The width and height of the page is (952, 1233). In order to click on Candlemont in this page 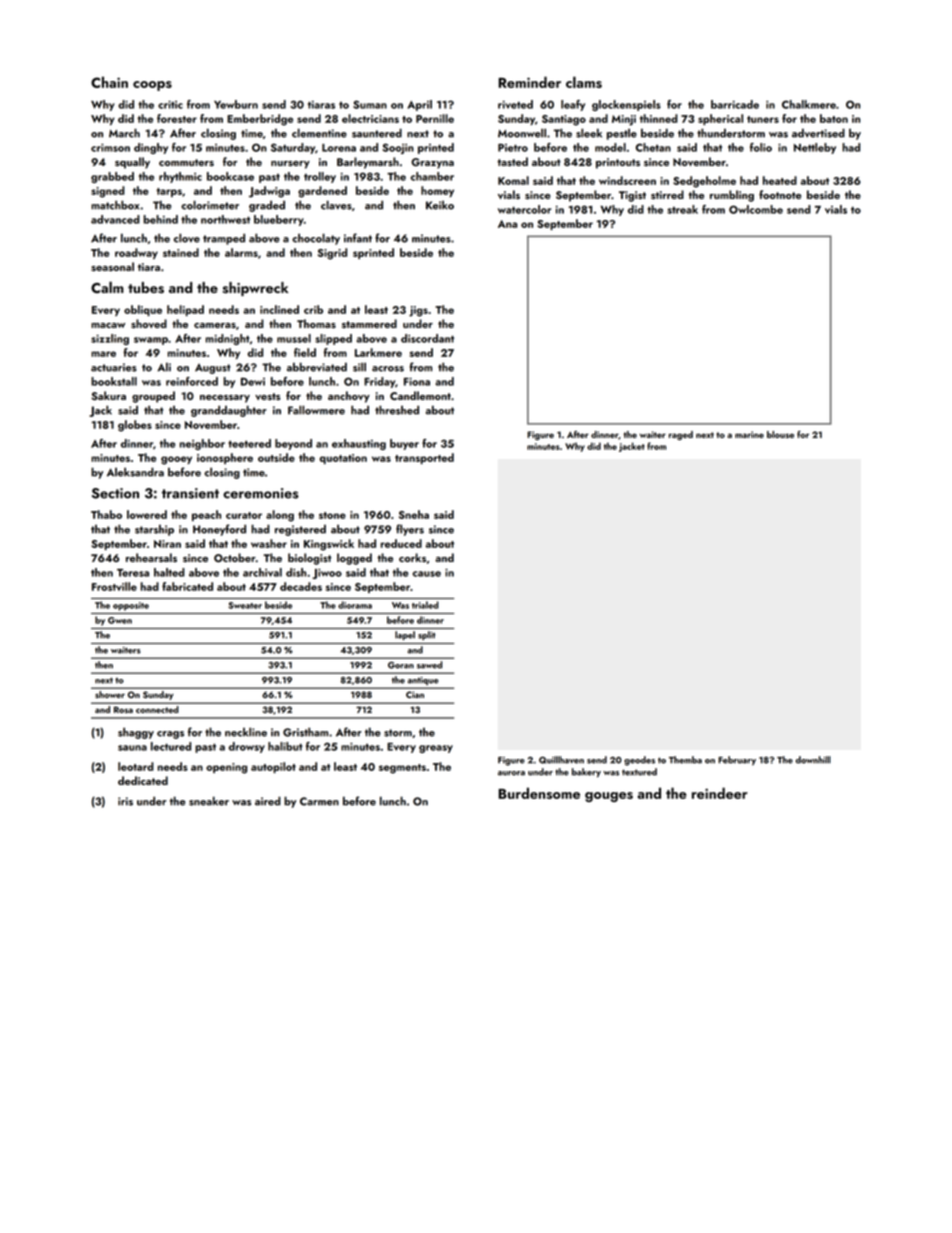, I will do `click(420, 395)`.
